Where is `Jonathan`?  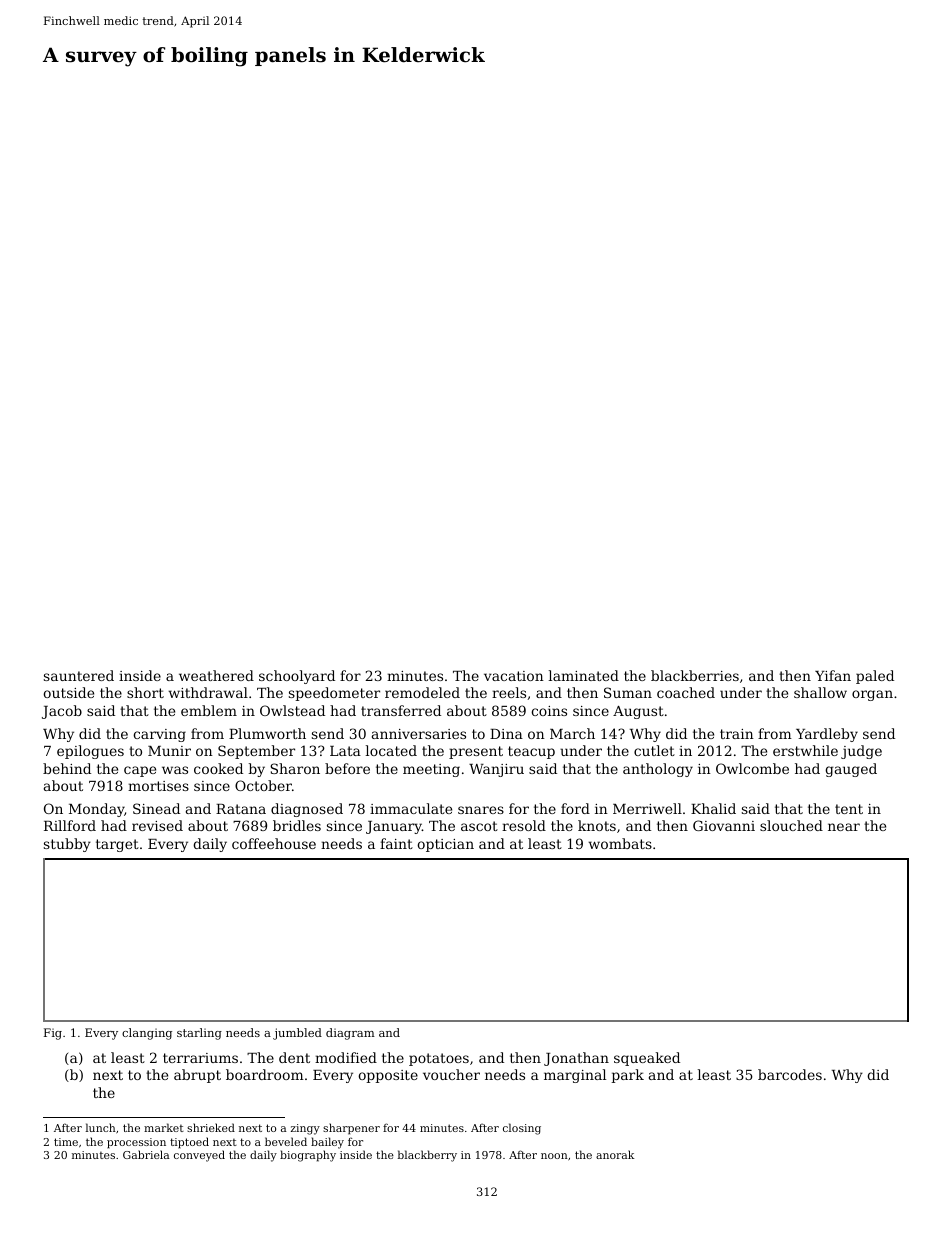
Jonathan is located at coordinates (576, 1059).
